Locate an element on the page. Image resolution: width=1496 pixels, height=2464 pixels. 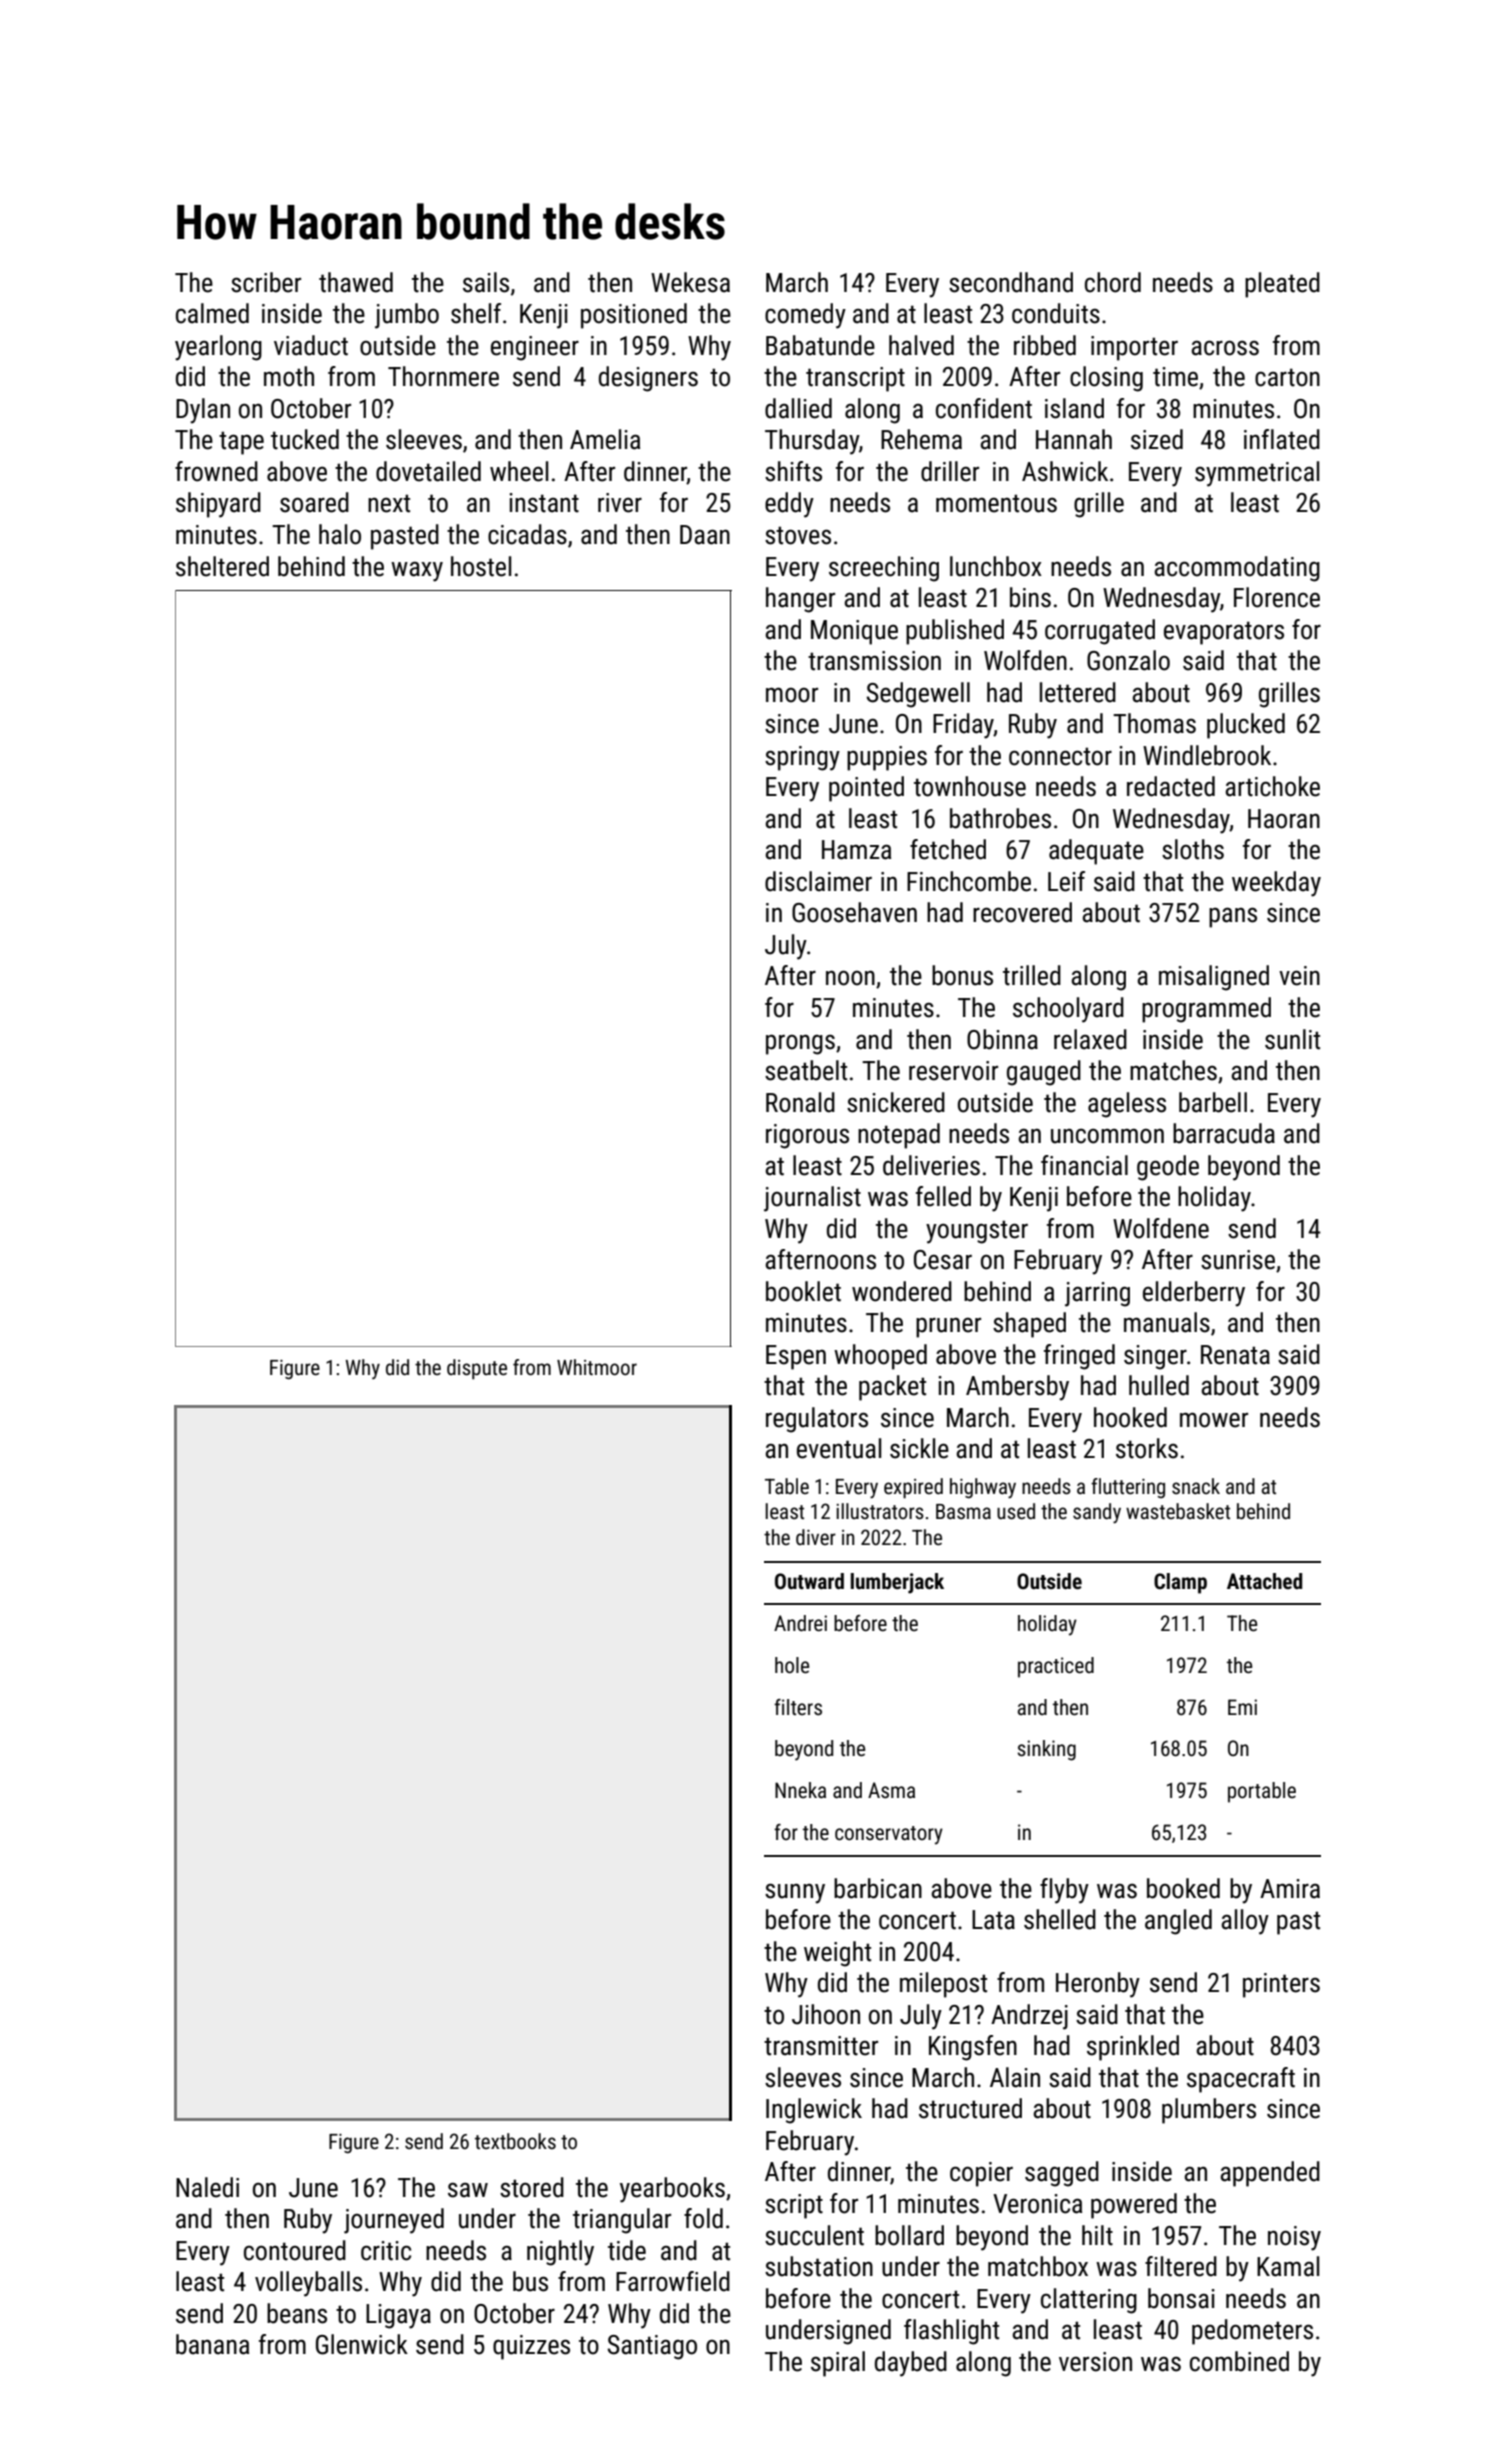
dispute is located at coordinates (477, 1369).
